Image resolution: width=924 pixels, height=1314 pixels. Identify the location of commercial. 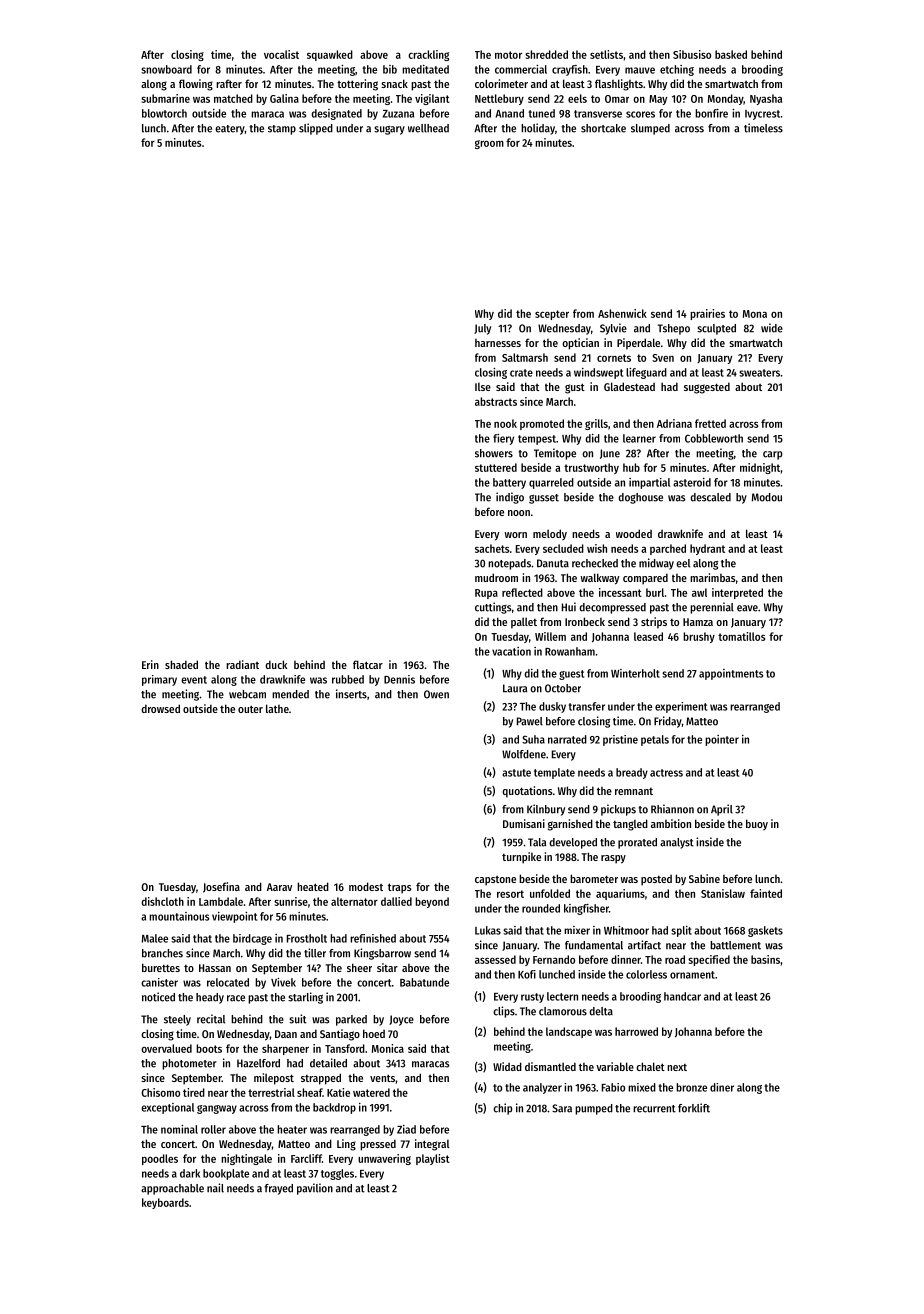
(521, 69).
